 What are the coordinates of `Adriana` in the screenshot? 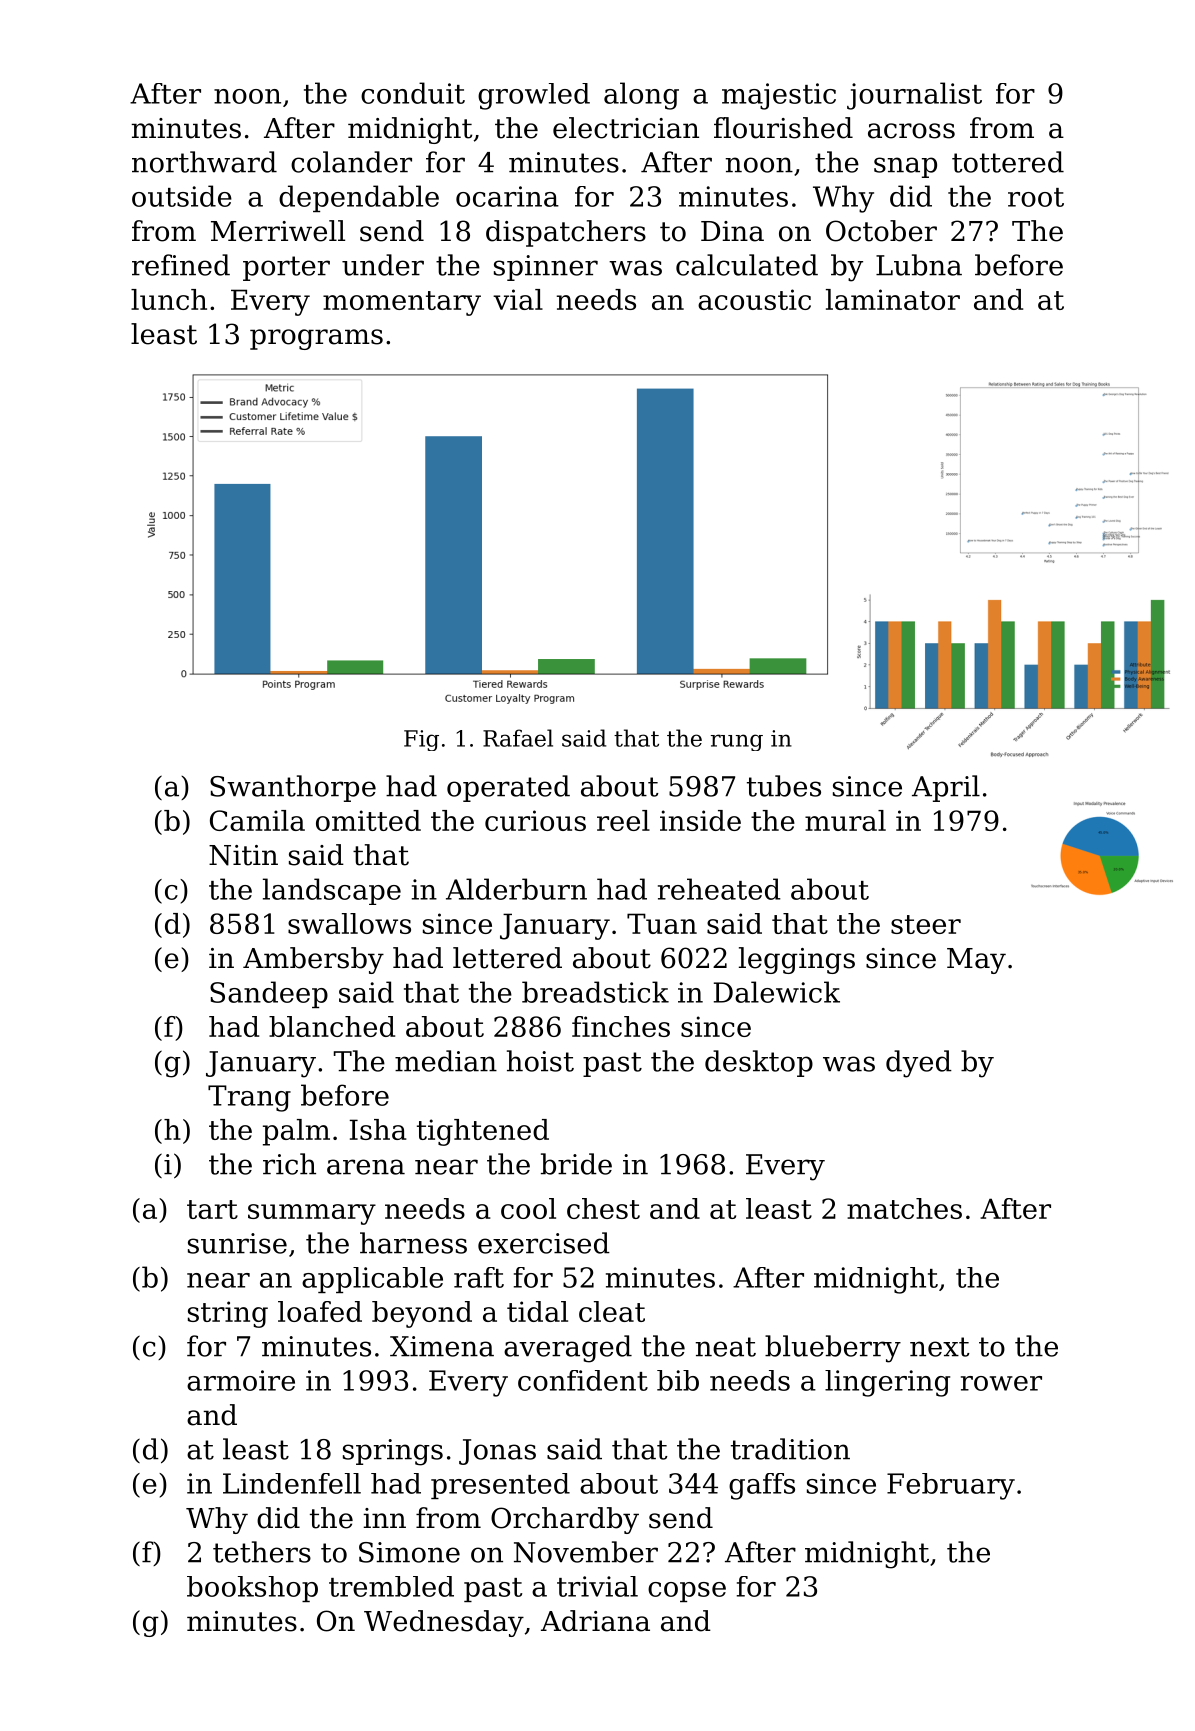 It's located at (595, 1621).
